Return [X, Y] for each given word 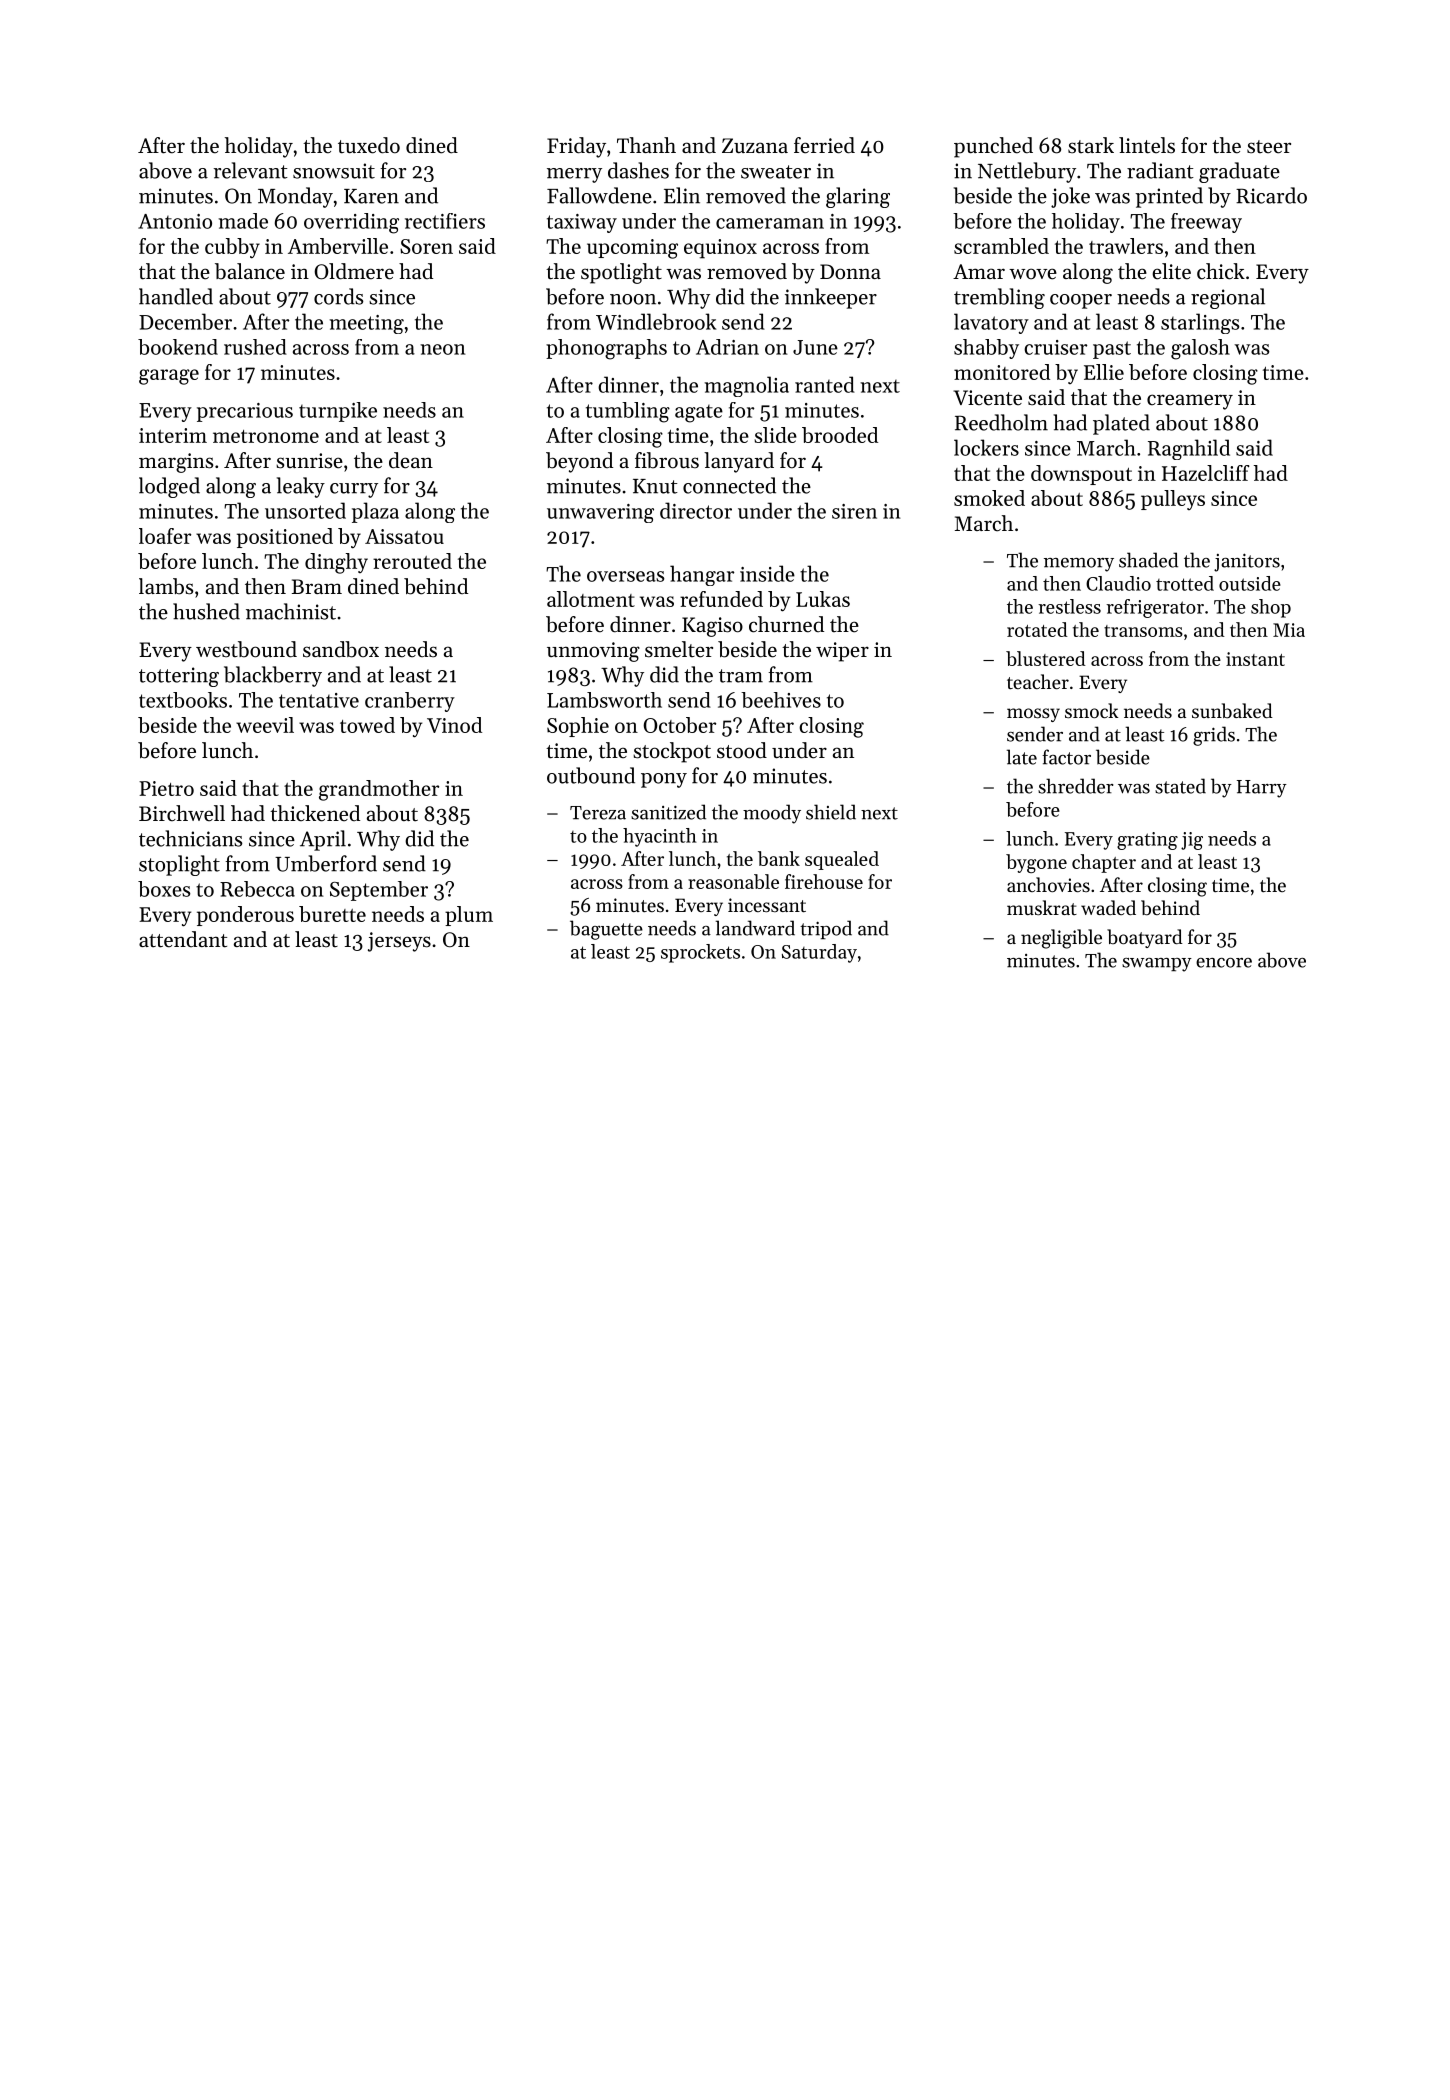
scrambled [1001, 246]
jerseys [399, 942]
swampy [1157, 965]
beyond [579, 462]
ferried [824, 145]
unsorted [305, 510]
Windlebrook [656, 321]
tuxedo [369, 145]
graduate [1239, 172]
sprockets [700, 953]
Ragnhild [1189, 449]
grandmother [379, 790]
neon [443, 349]
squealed [842, 860]
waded [1108, 907]
